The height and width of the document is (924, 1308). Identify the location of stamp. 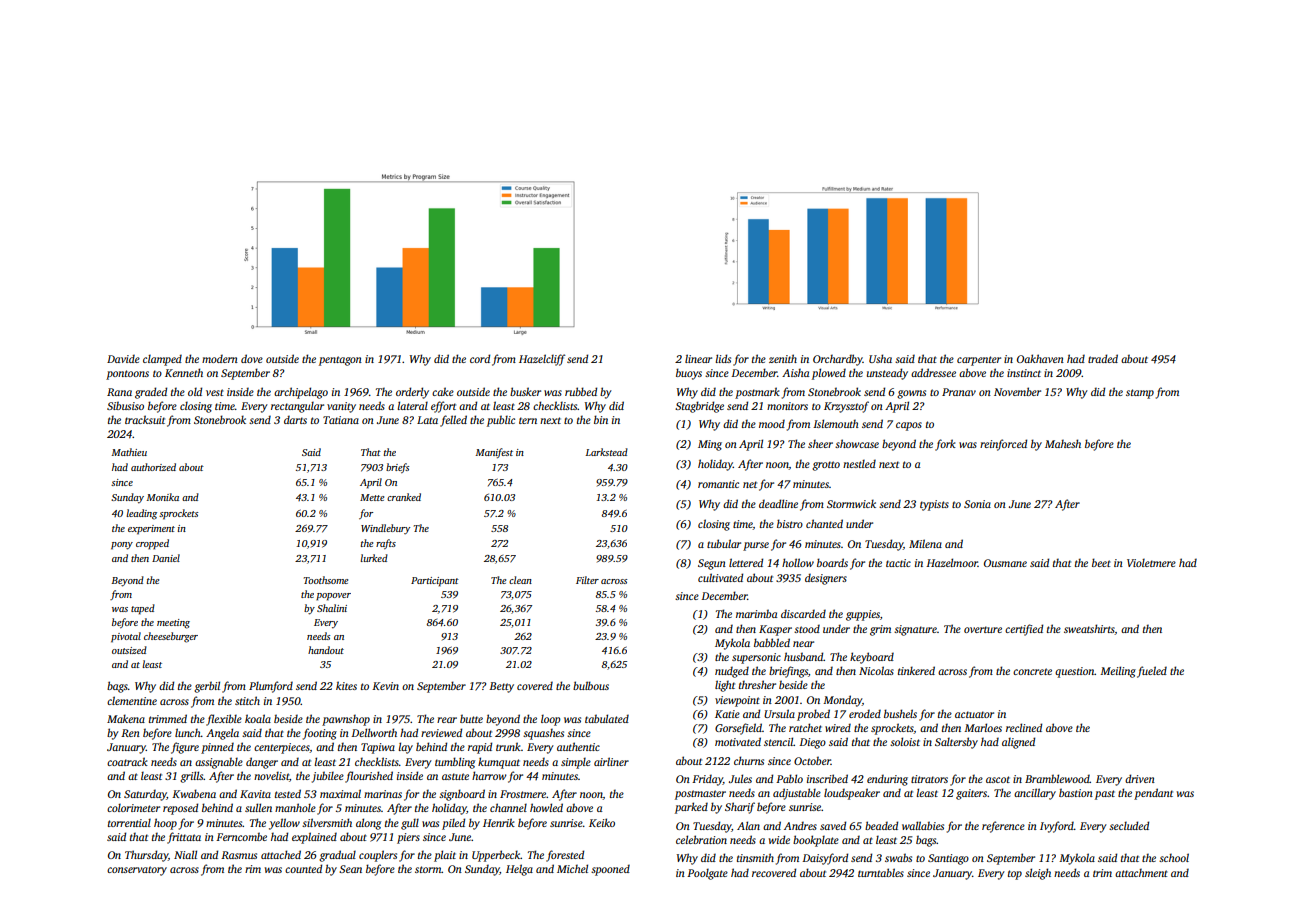
(1140, 394).
